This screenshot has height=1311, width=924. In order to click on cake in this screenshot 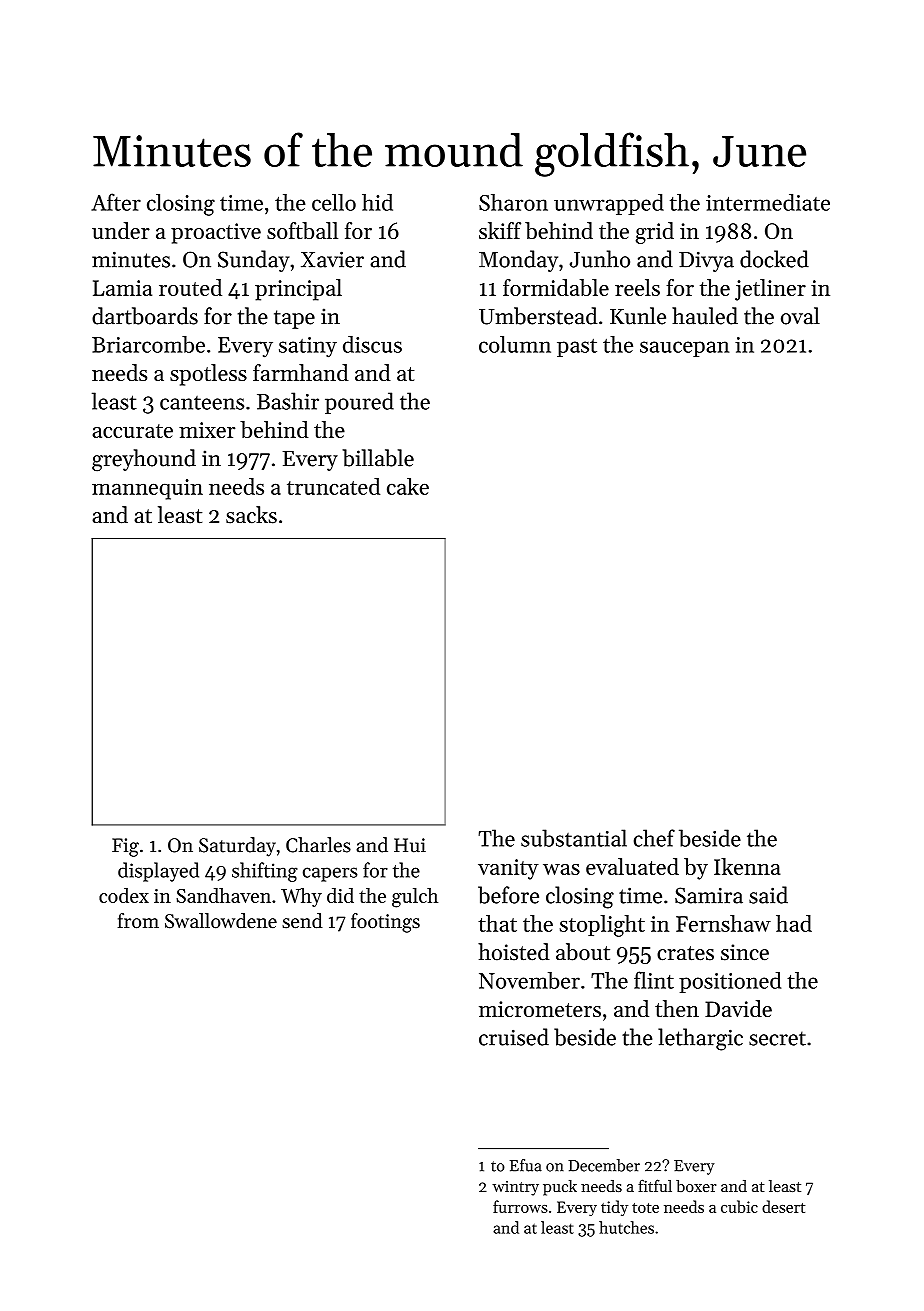, I will do `click(408, 486)`.
